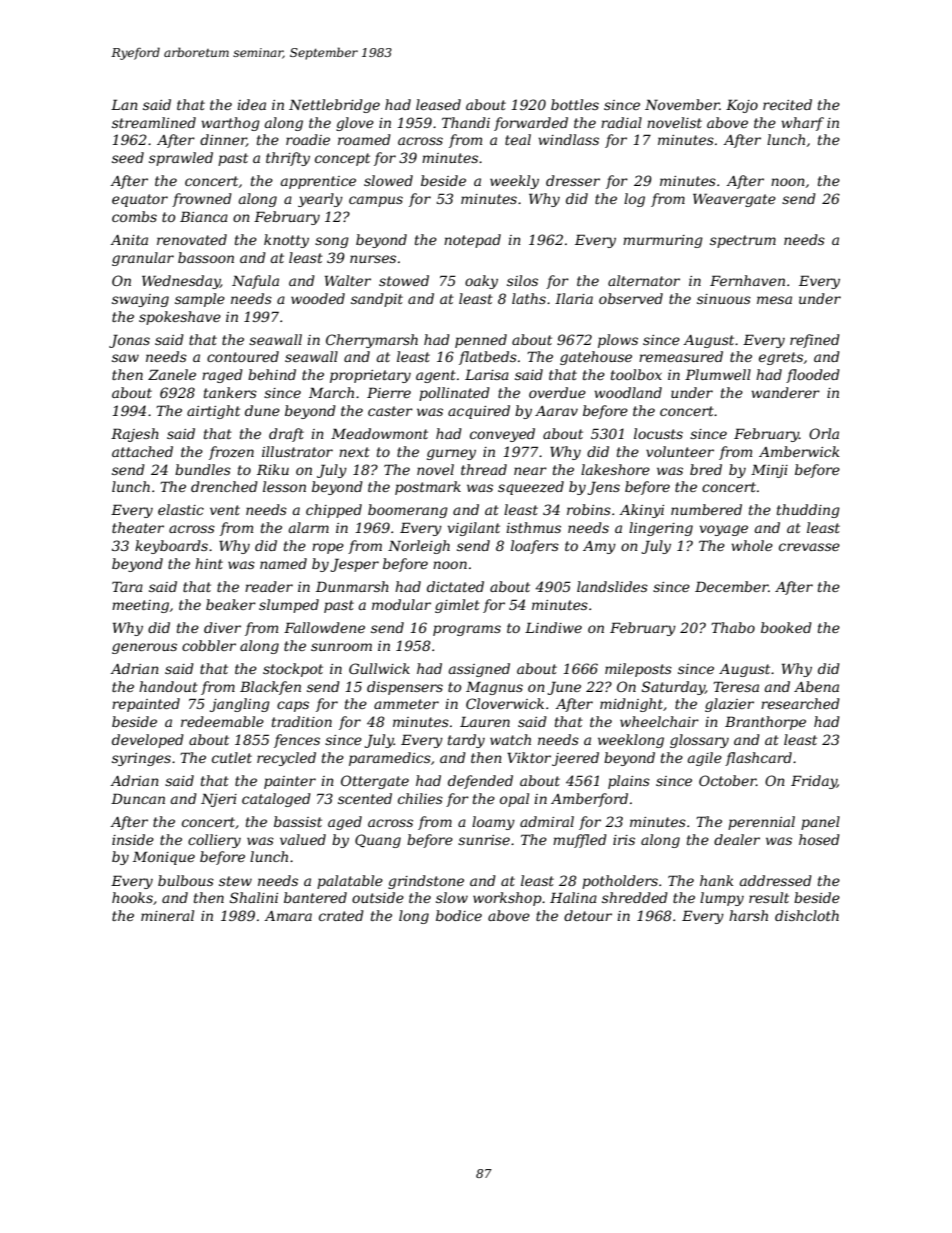  I want to click on streamlined, so click(154, 122).
